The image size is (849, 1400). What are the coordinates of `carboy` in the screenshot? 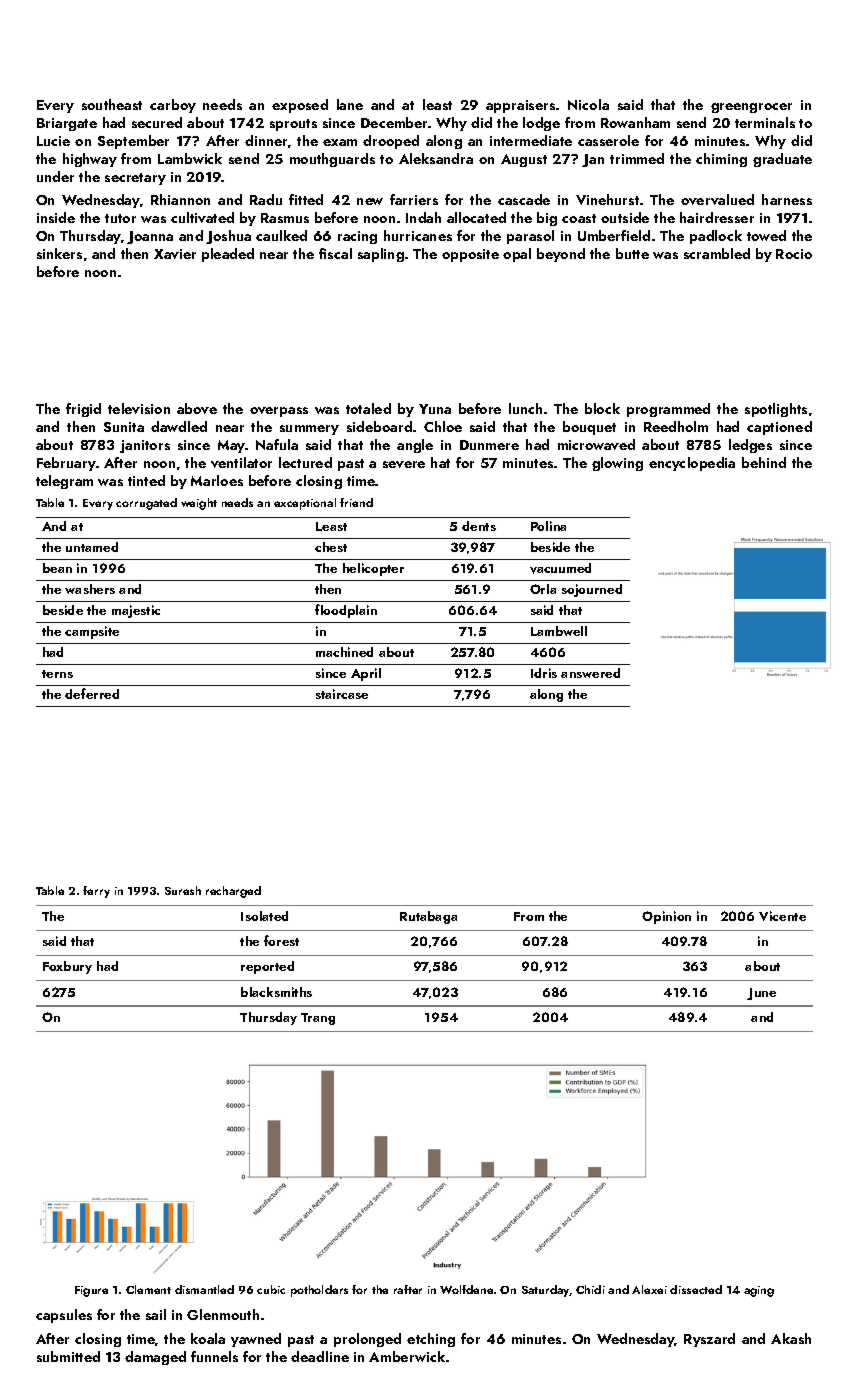 It's located at (173, 106).
